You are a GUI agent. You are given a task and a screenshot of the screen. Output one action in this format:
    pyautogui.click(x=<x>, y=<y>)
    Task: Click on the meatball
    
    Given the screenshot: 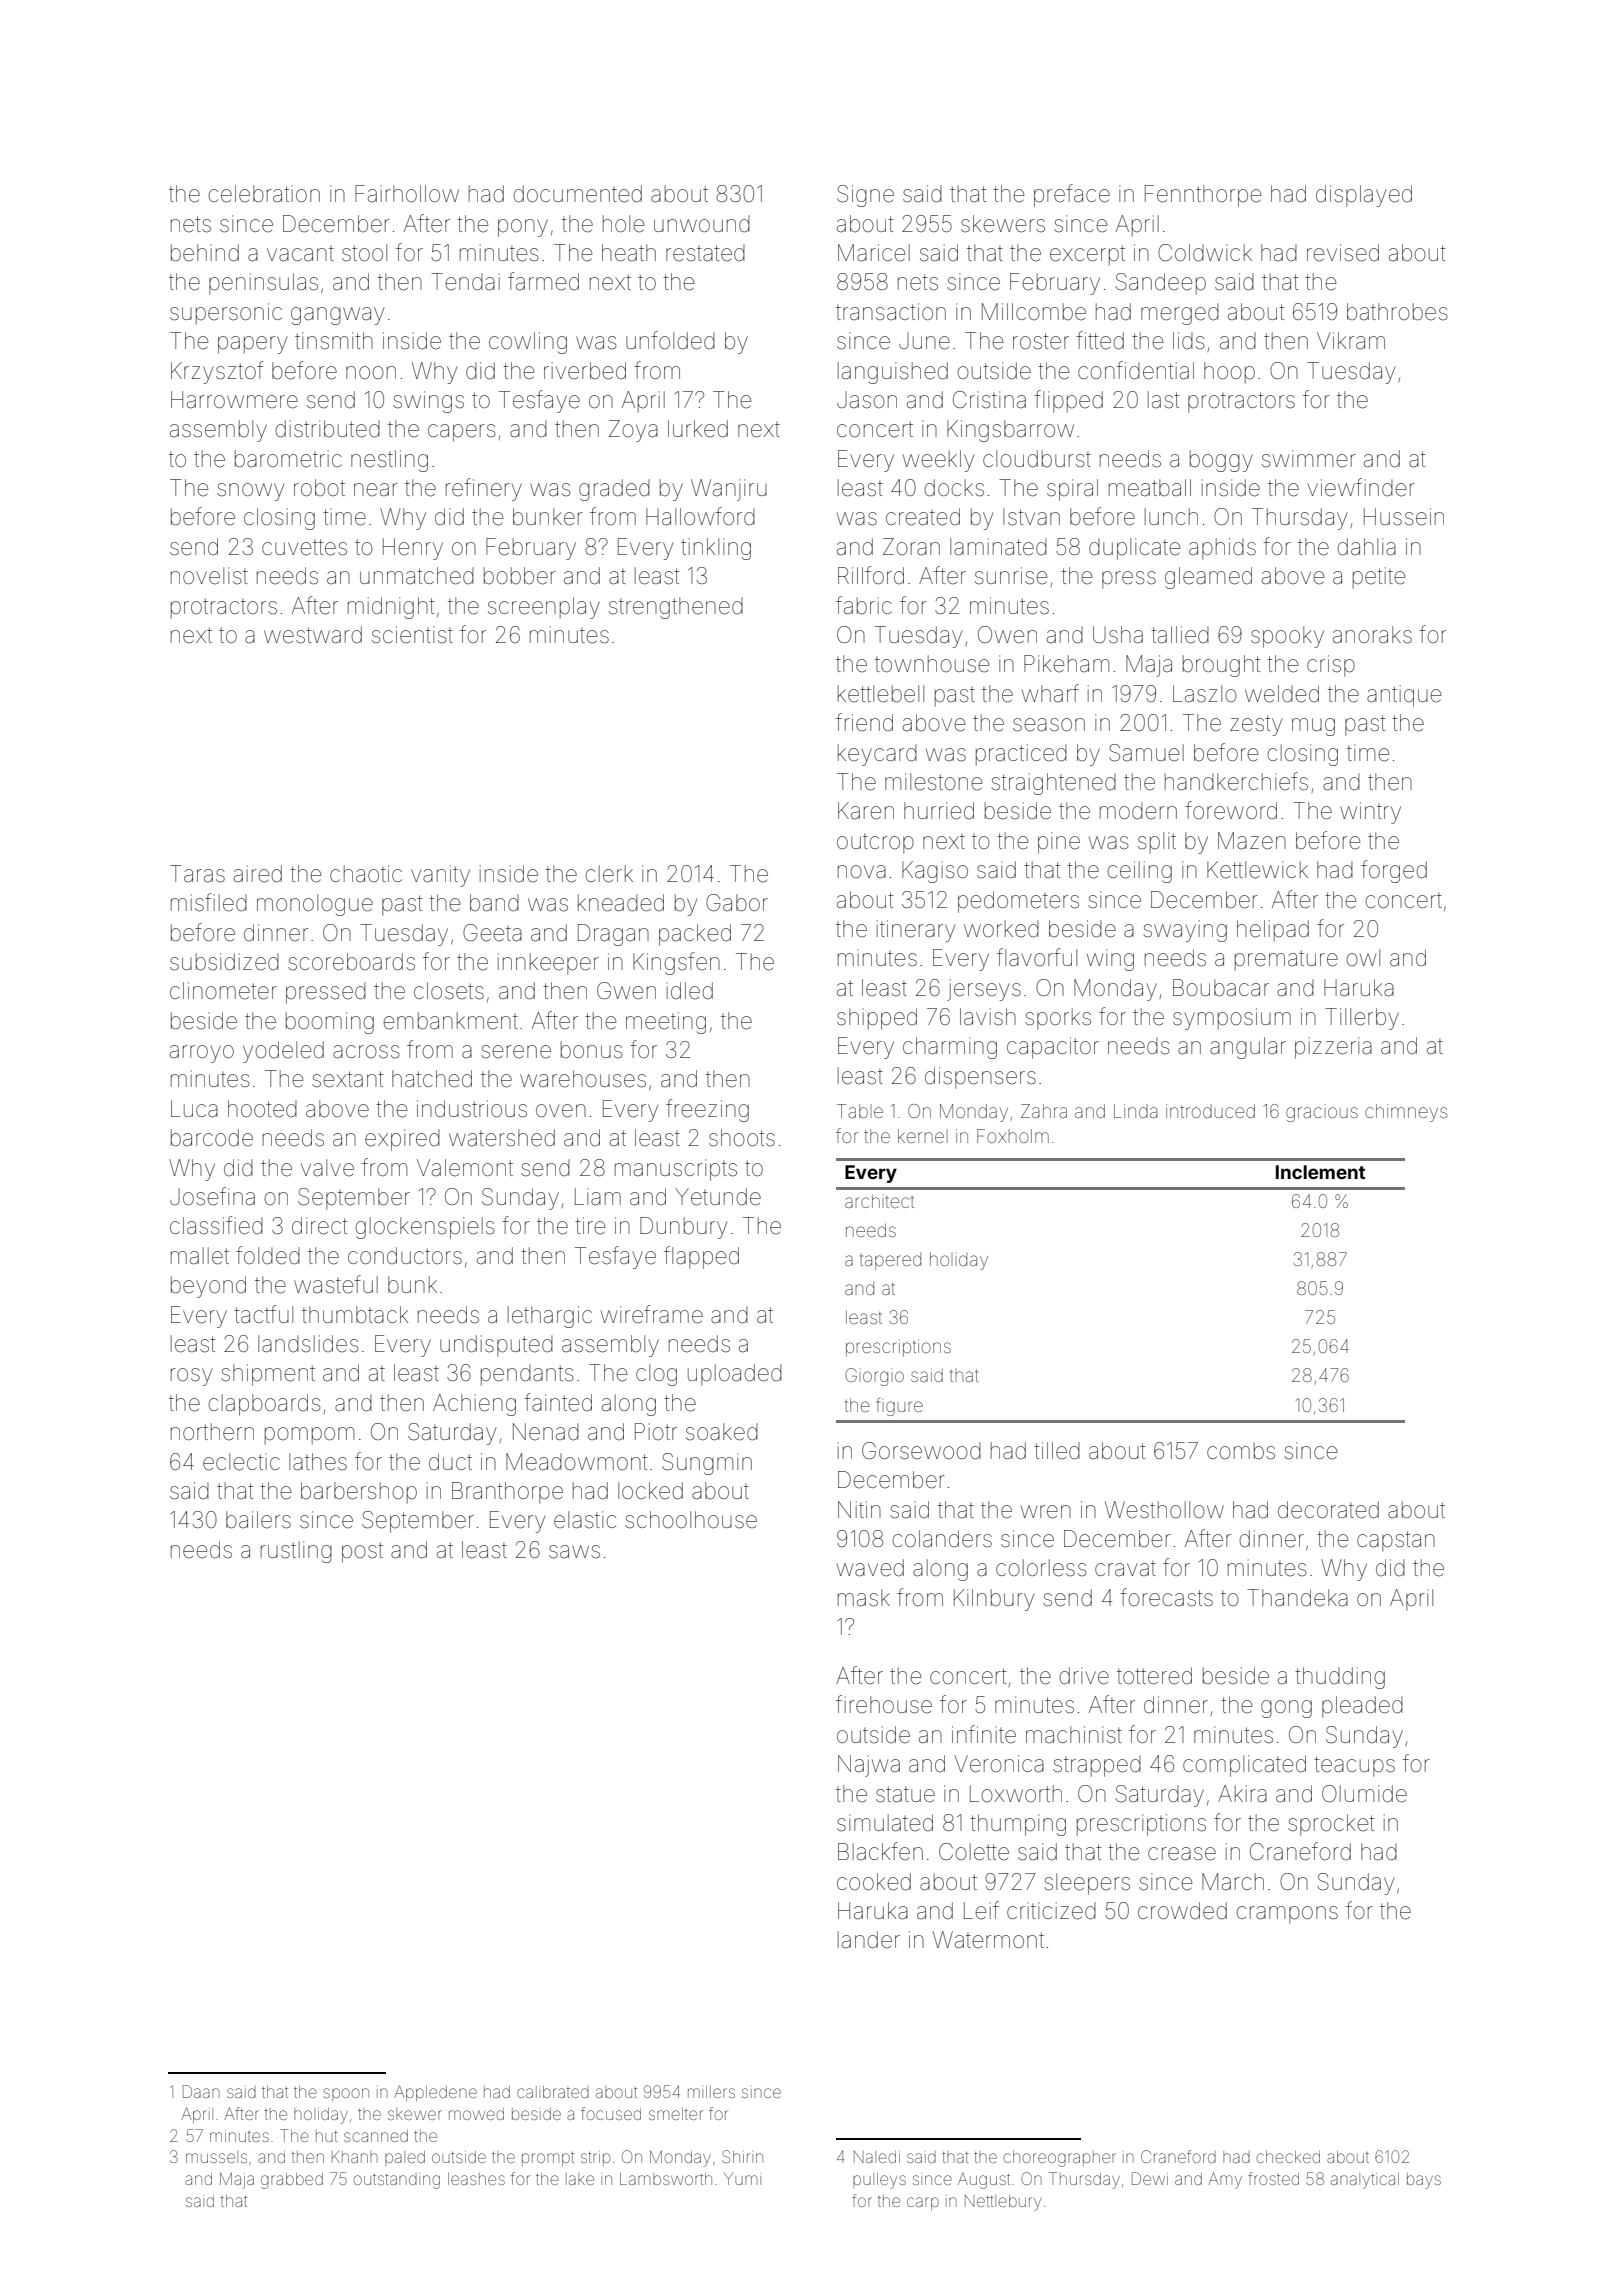 What is the action you would take?
    pyautogui.click(x=1150, y=488)
